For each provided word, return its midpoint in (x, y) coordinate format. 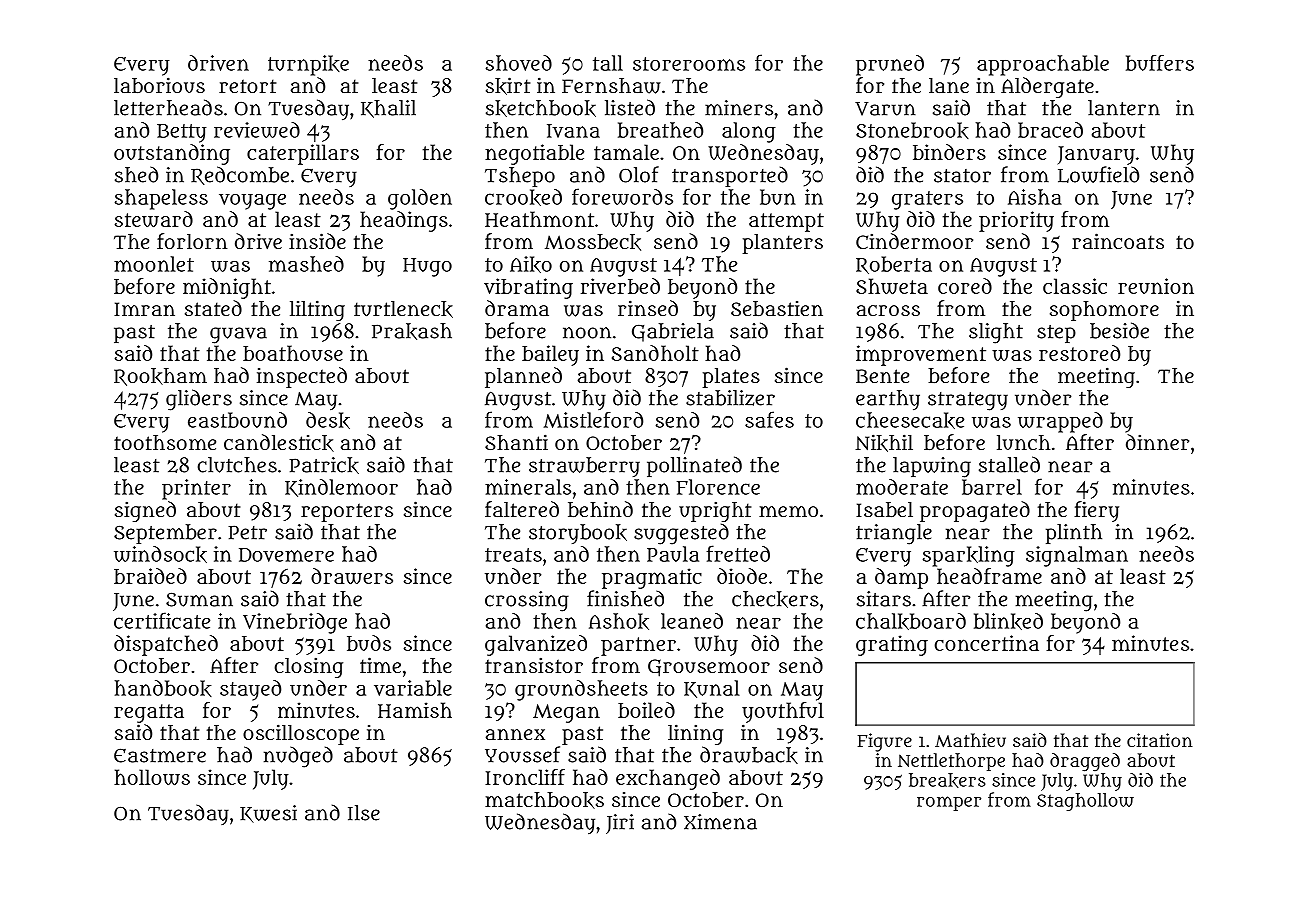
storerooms (689, 64)
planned (523, 377)
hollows (152, 777)
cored (965, 286)
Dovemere (286, 555)
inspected (302, 377)
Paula (673, 554)
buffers (1160, 63)
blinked (1008, 621)
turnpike (308, 65)
